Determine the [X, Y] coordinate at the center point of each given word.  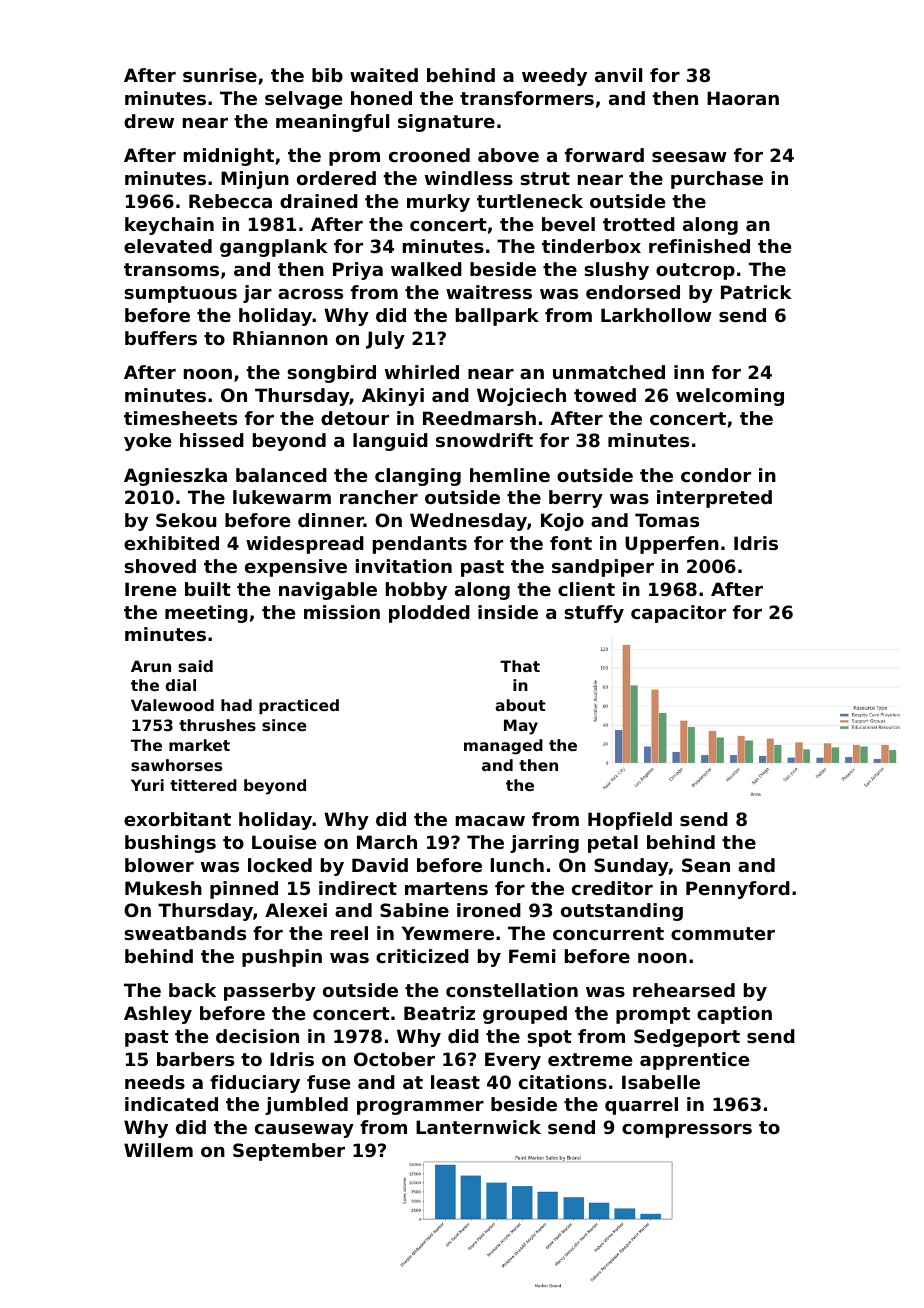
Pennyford [738, 890]
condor [716, 475]
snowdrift [484, 440]
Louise [284, 842]
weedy [554, 77]
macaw [490, 821]
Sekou [186, 520]
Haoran [743, 98]
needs [155, 1082]
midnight [229, 157]
